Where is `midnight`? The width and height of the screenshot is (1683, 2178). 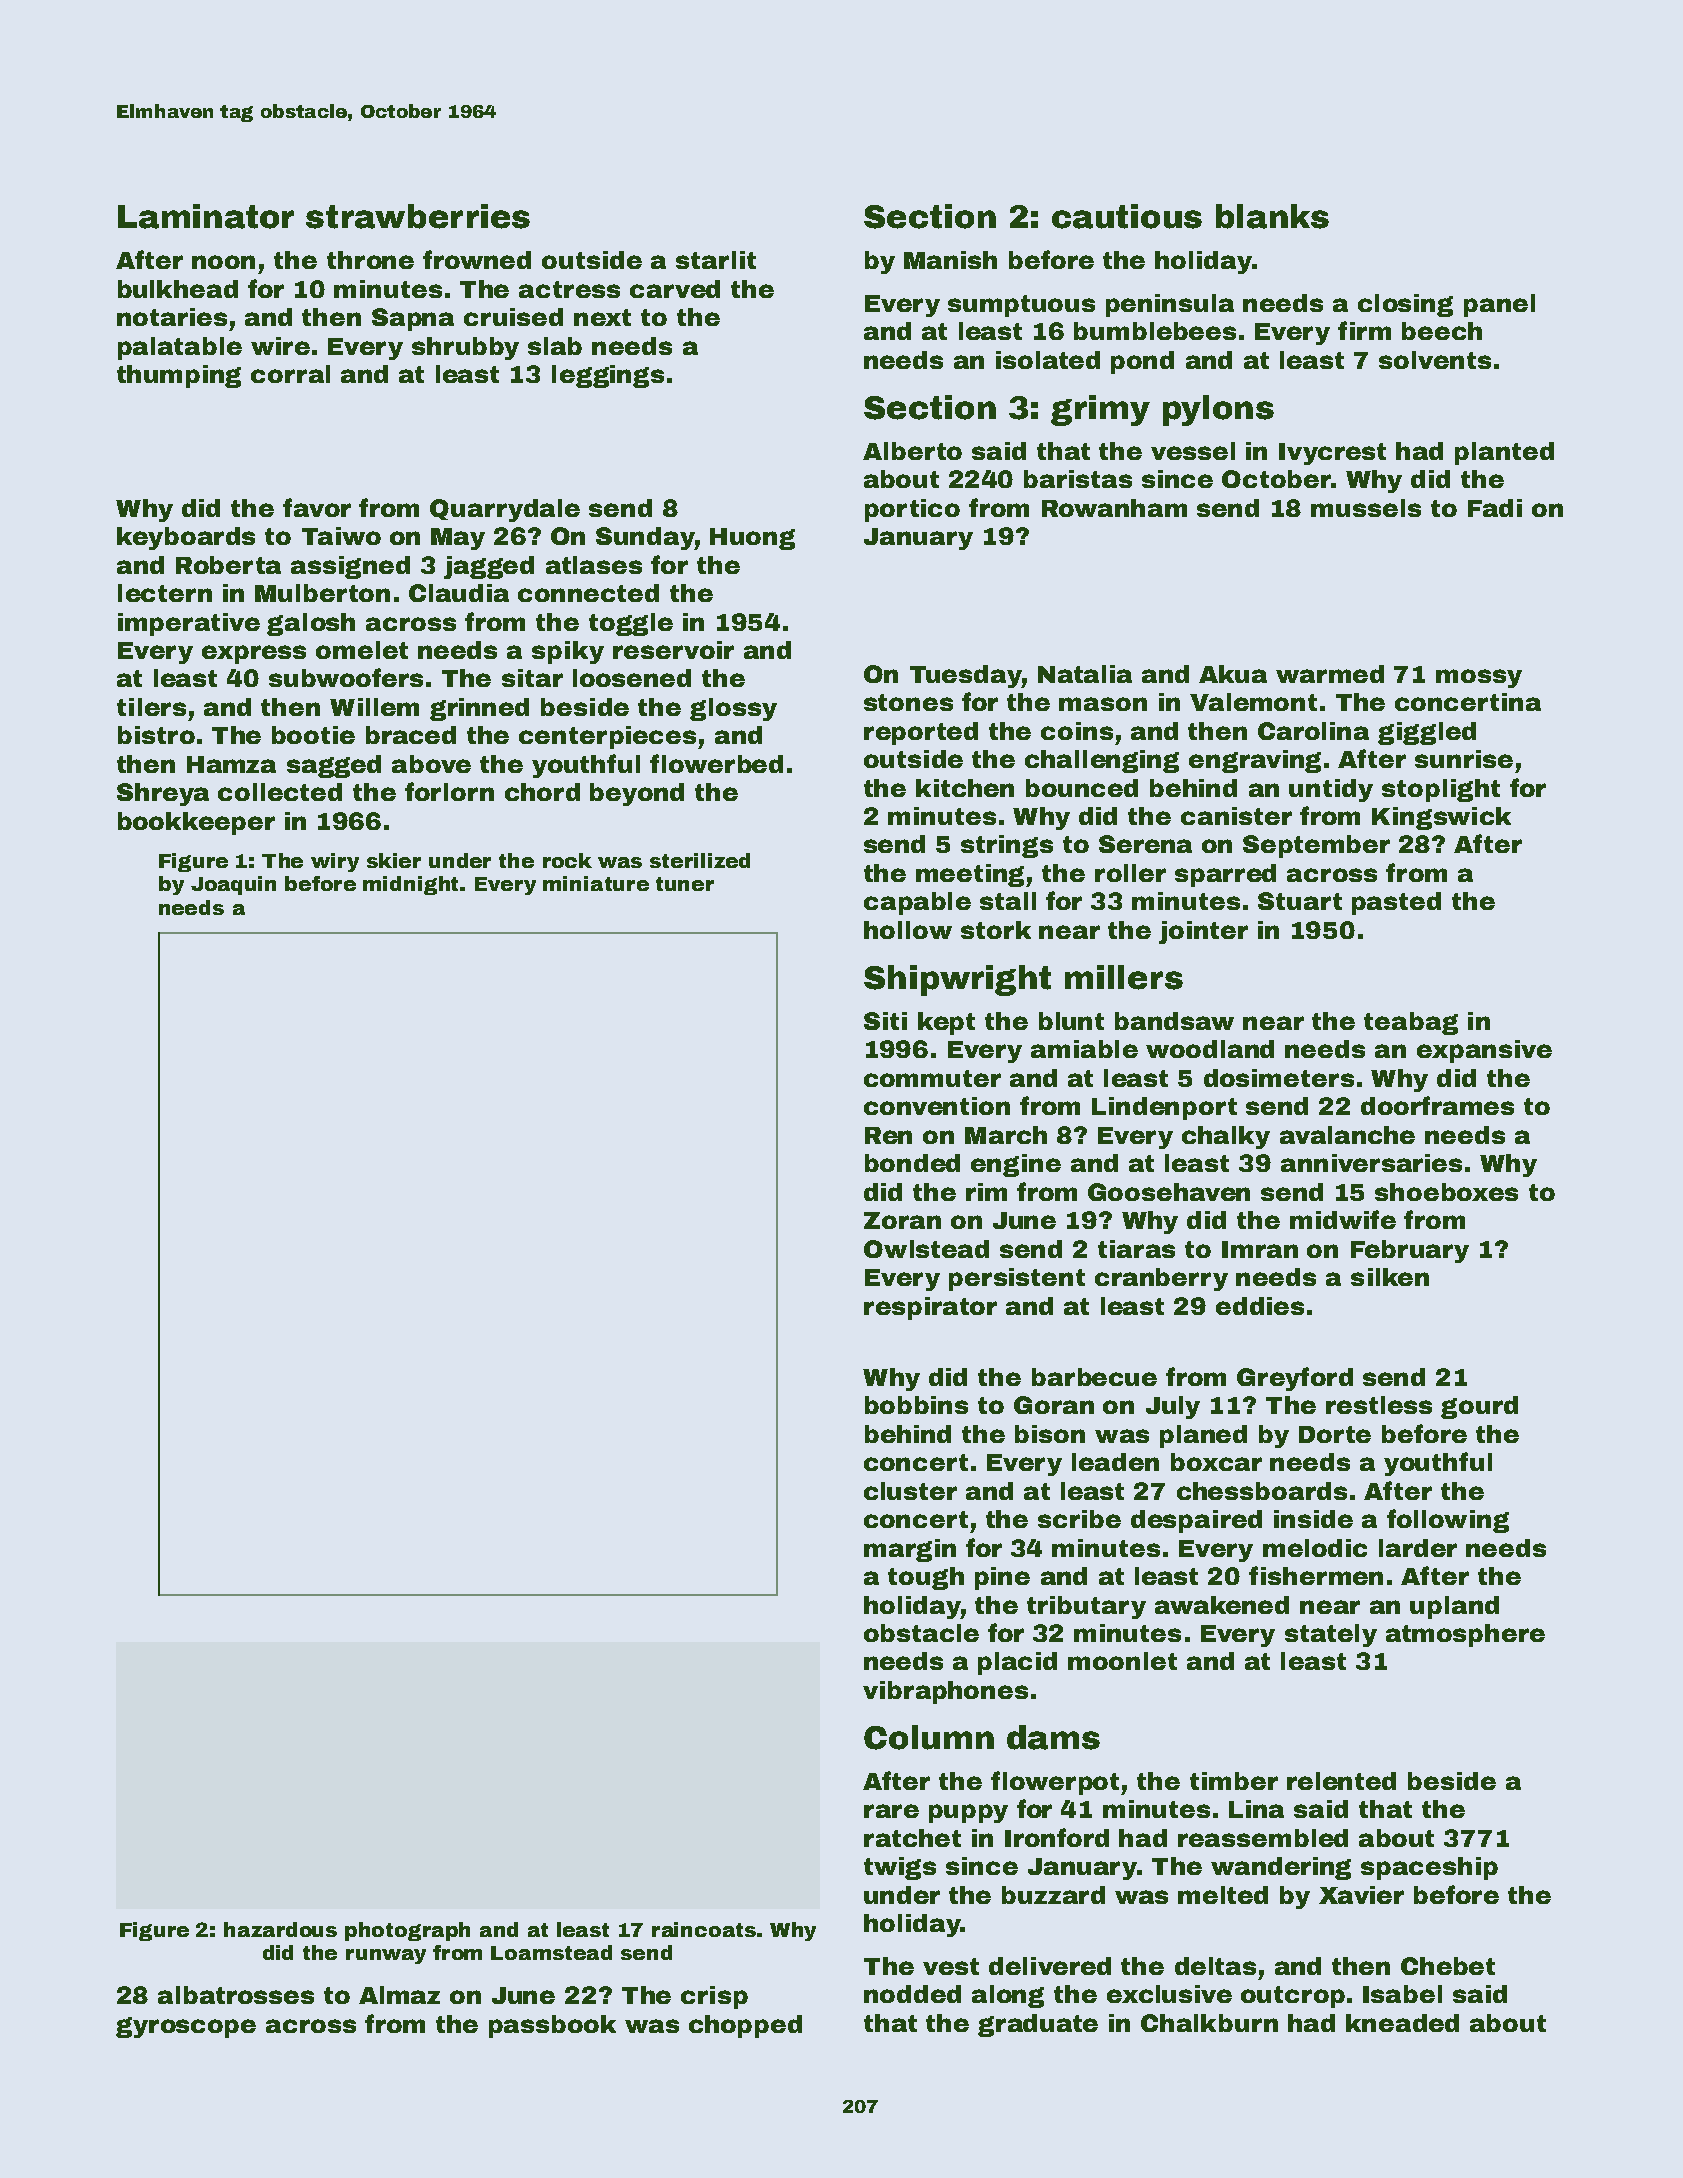 midnight is located at coordinates (410, 885).
